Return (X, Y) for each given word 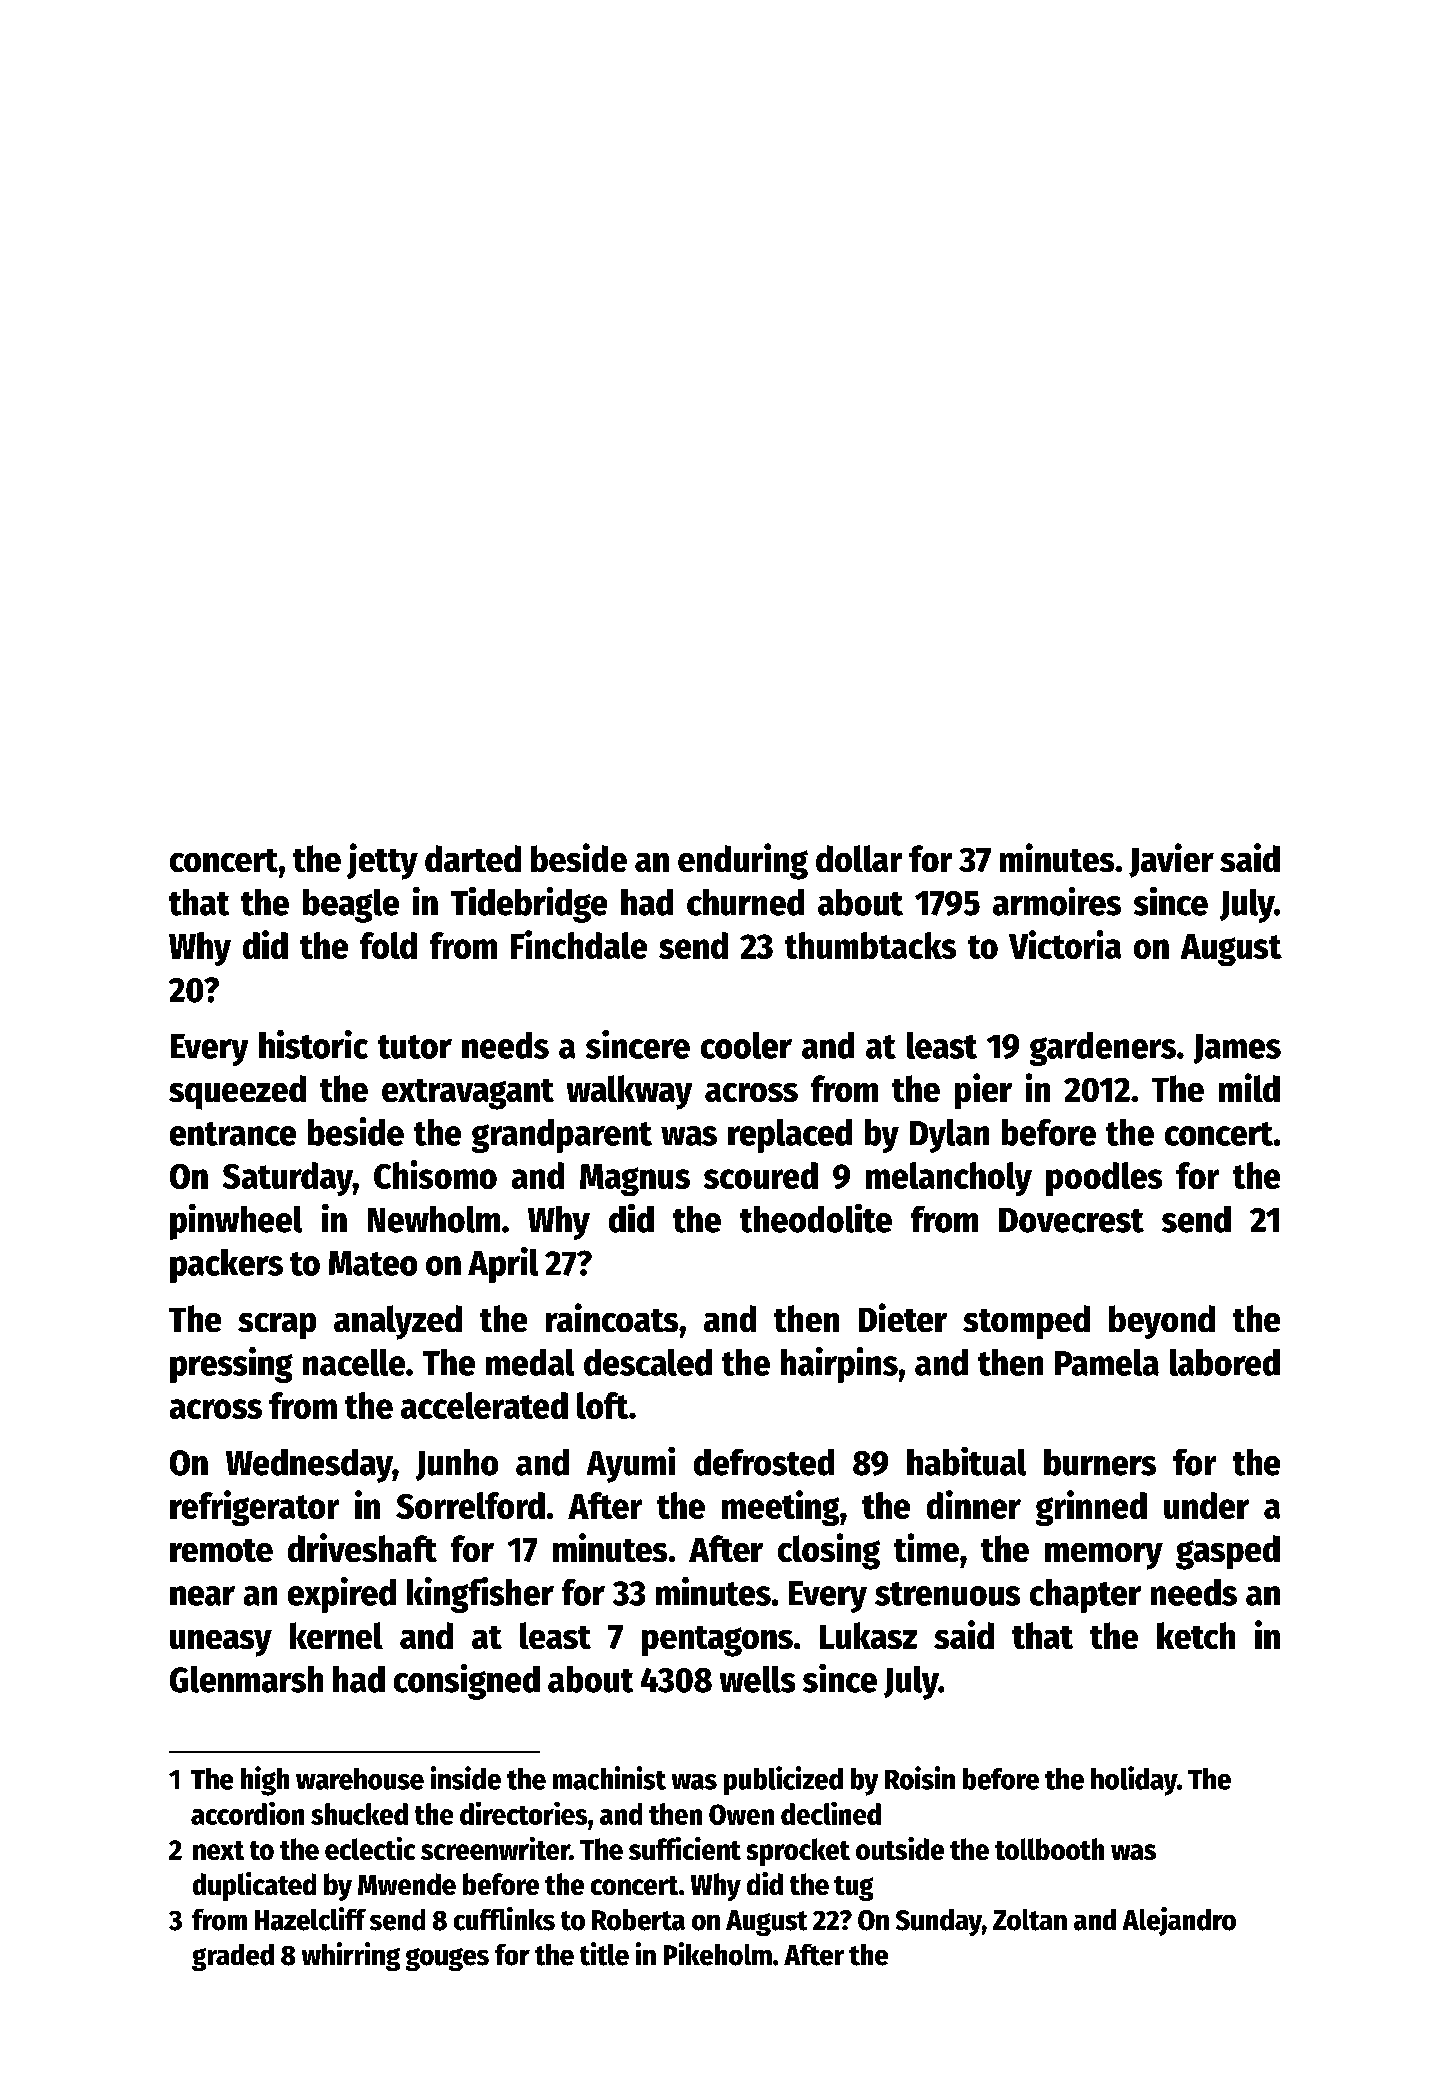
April (503, 1265)
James (1237, 1049)
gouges (447, 1959)
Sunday (939, 1922)
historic (313, 1044)
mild (1249, 1087)
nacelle (354, 1362)
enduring (743, 861)
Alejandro (1179, 1921)
